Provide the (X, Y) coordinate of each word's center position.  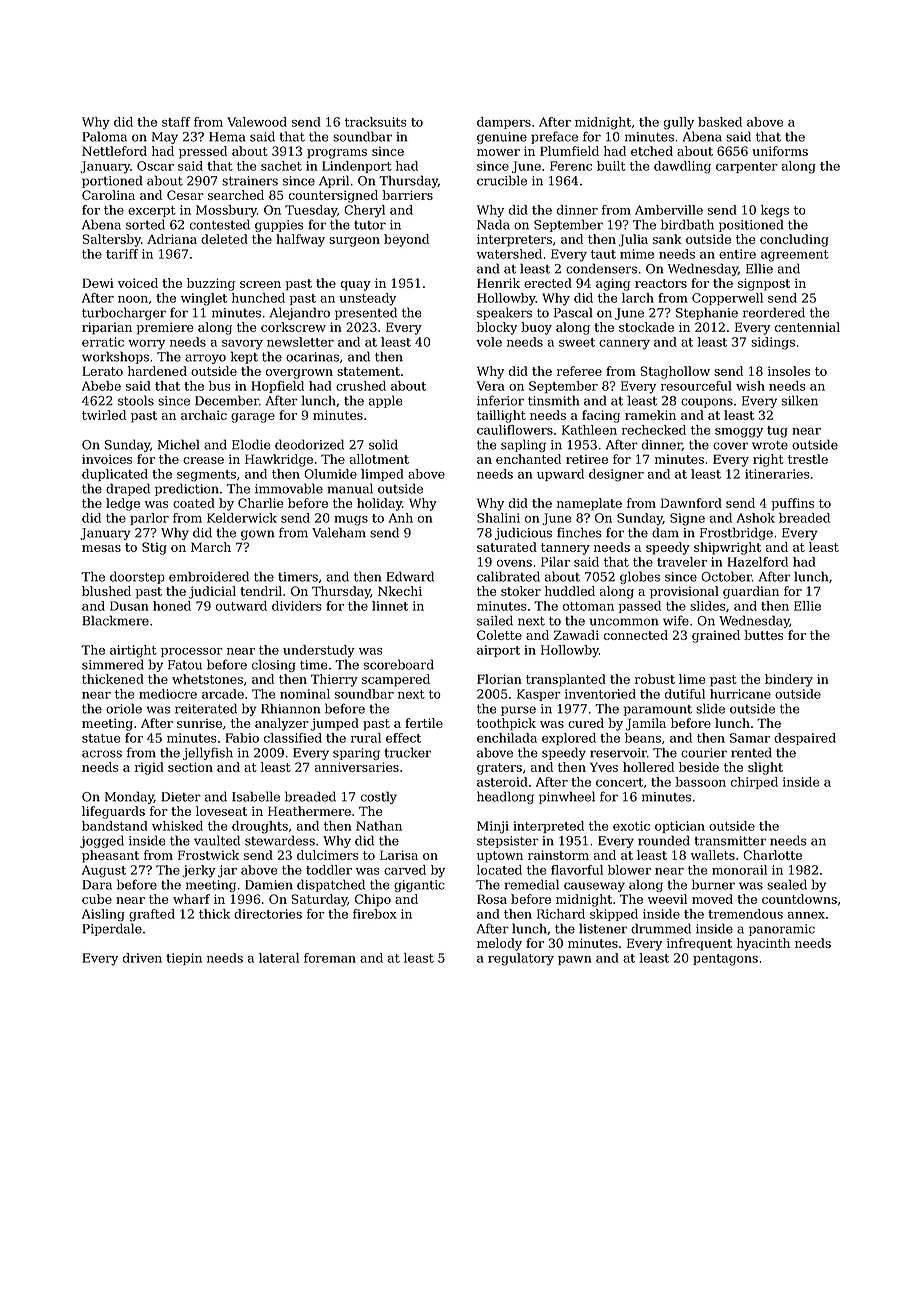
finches (579, 532)
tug (777, 432)
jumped (335, 724)
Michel (179, 444)
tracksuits (376, 122)
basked (720, 122)
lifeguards (113, 812)
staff (176, 122)
